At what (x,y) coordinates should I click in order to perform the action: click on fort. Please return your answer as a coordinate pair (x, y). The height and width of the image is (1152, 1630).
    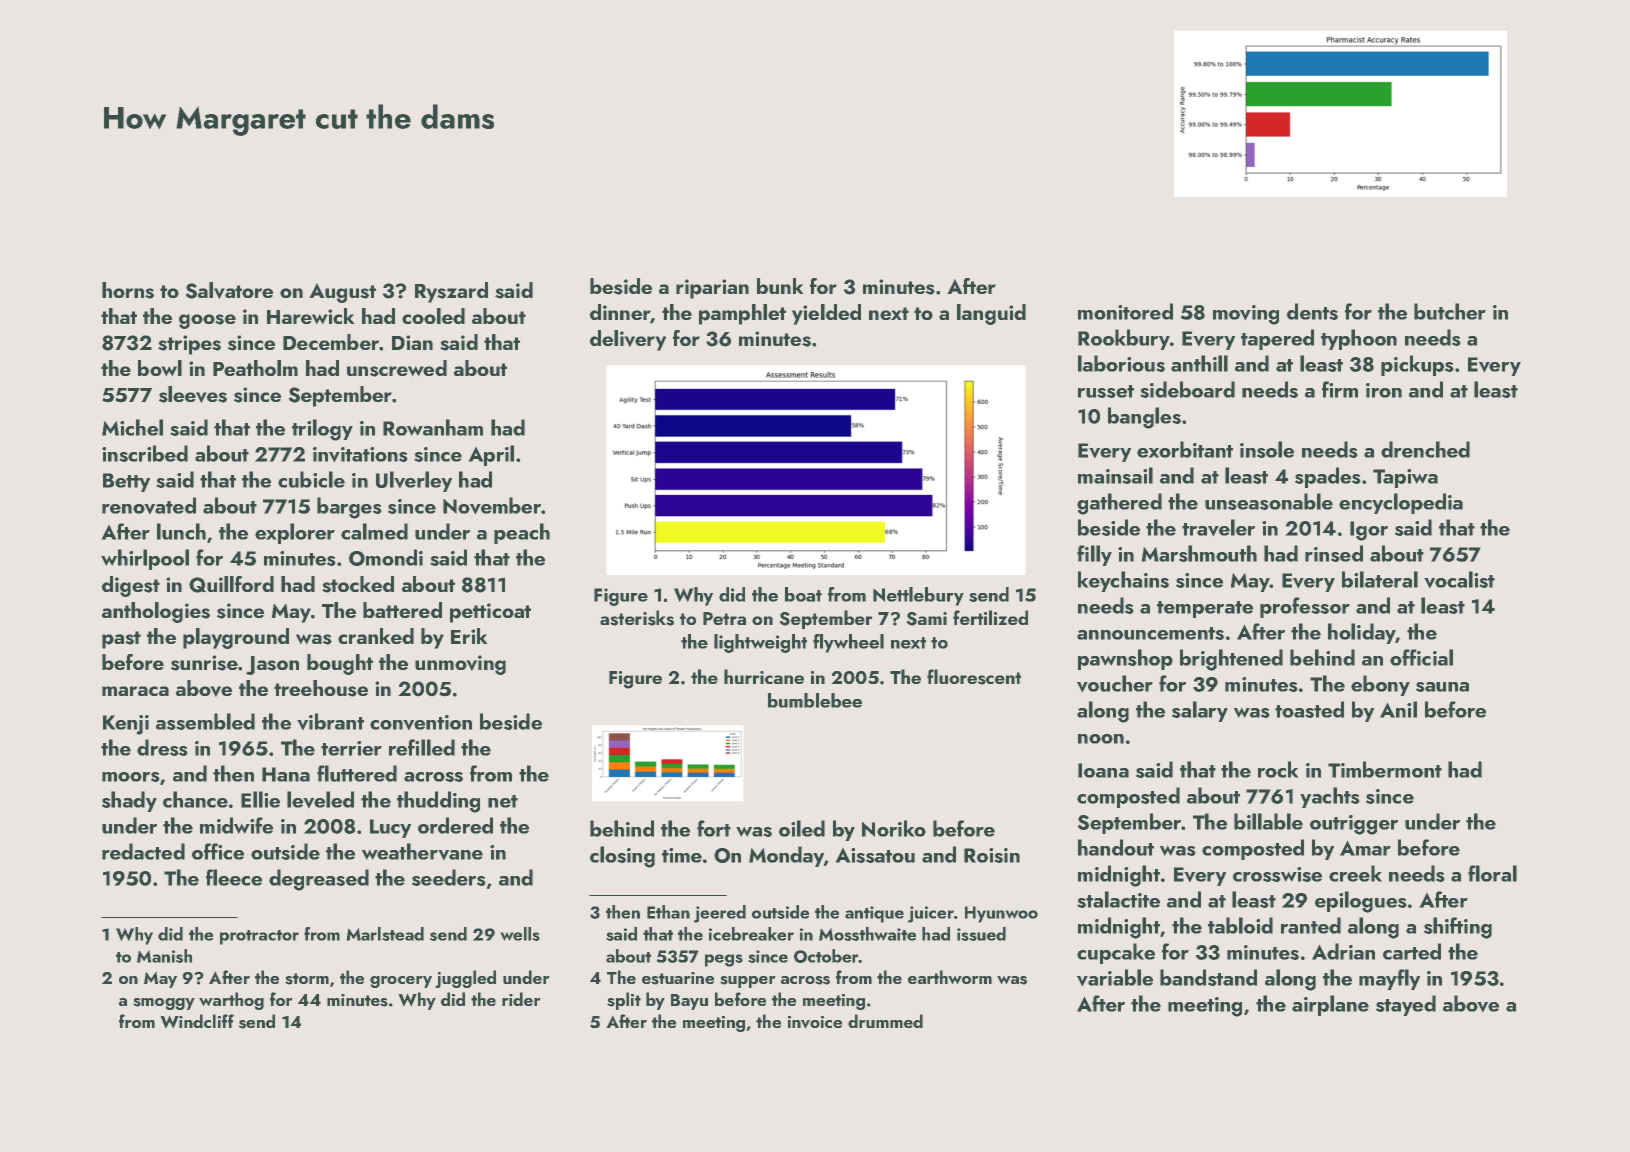
    Looking at the image, I should click on (714, 828).
